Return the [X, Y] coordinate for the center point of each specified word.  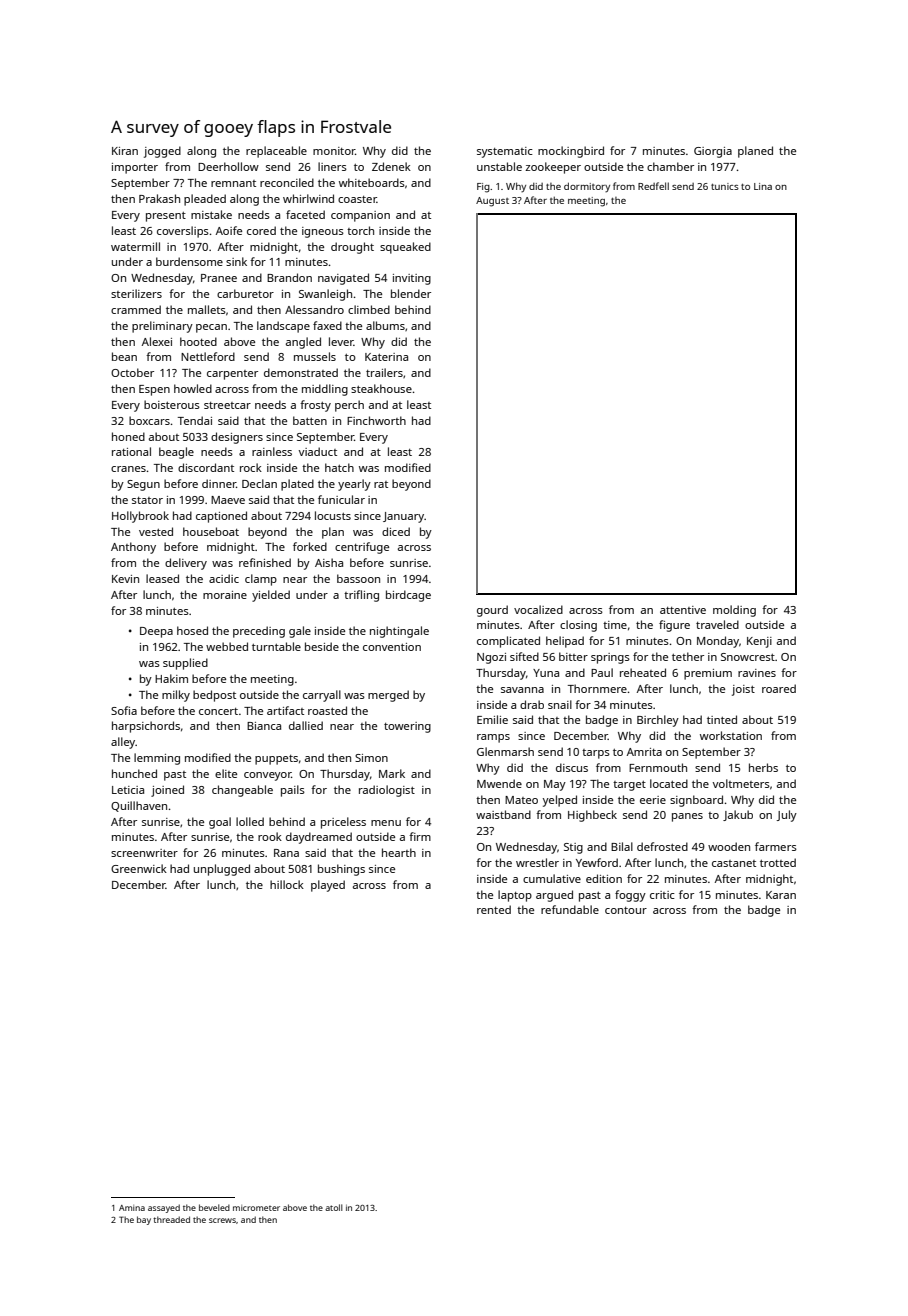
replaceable [276, 152]
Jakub [738, 815]
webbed [227, 646]
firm [420, 836]
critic [662, 895]
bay [144, 1220]
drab [532, 704]
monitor [334, 151]
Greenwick [139, 868]
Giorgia [713, 152]
